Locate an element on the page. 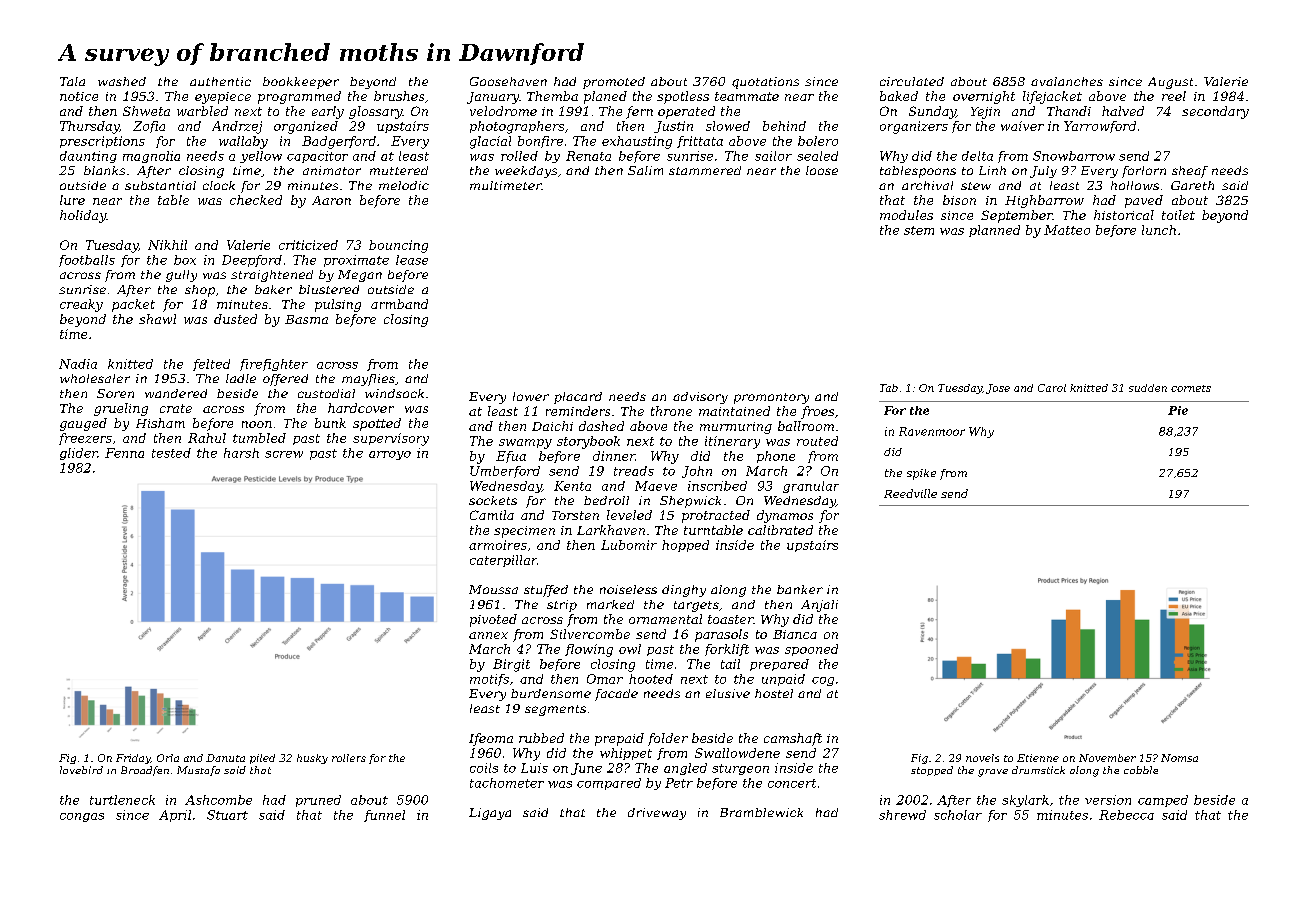  secondary is located at coordinates (1215, 112).
